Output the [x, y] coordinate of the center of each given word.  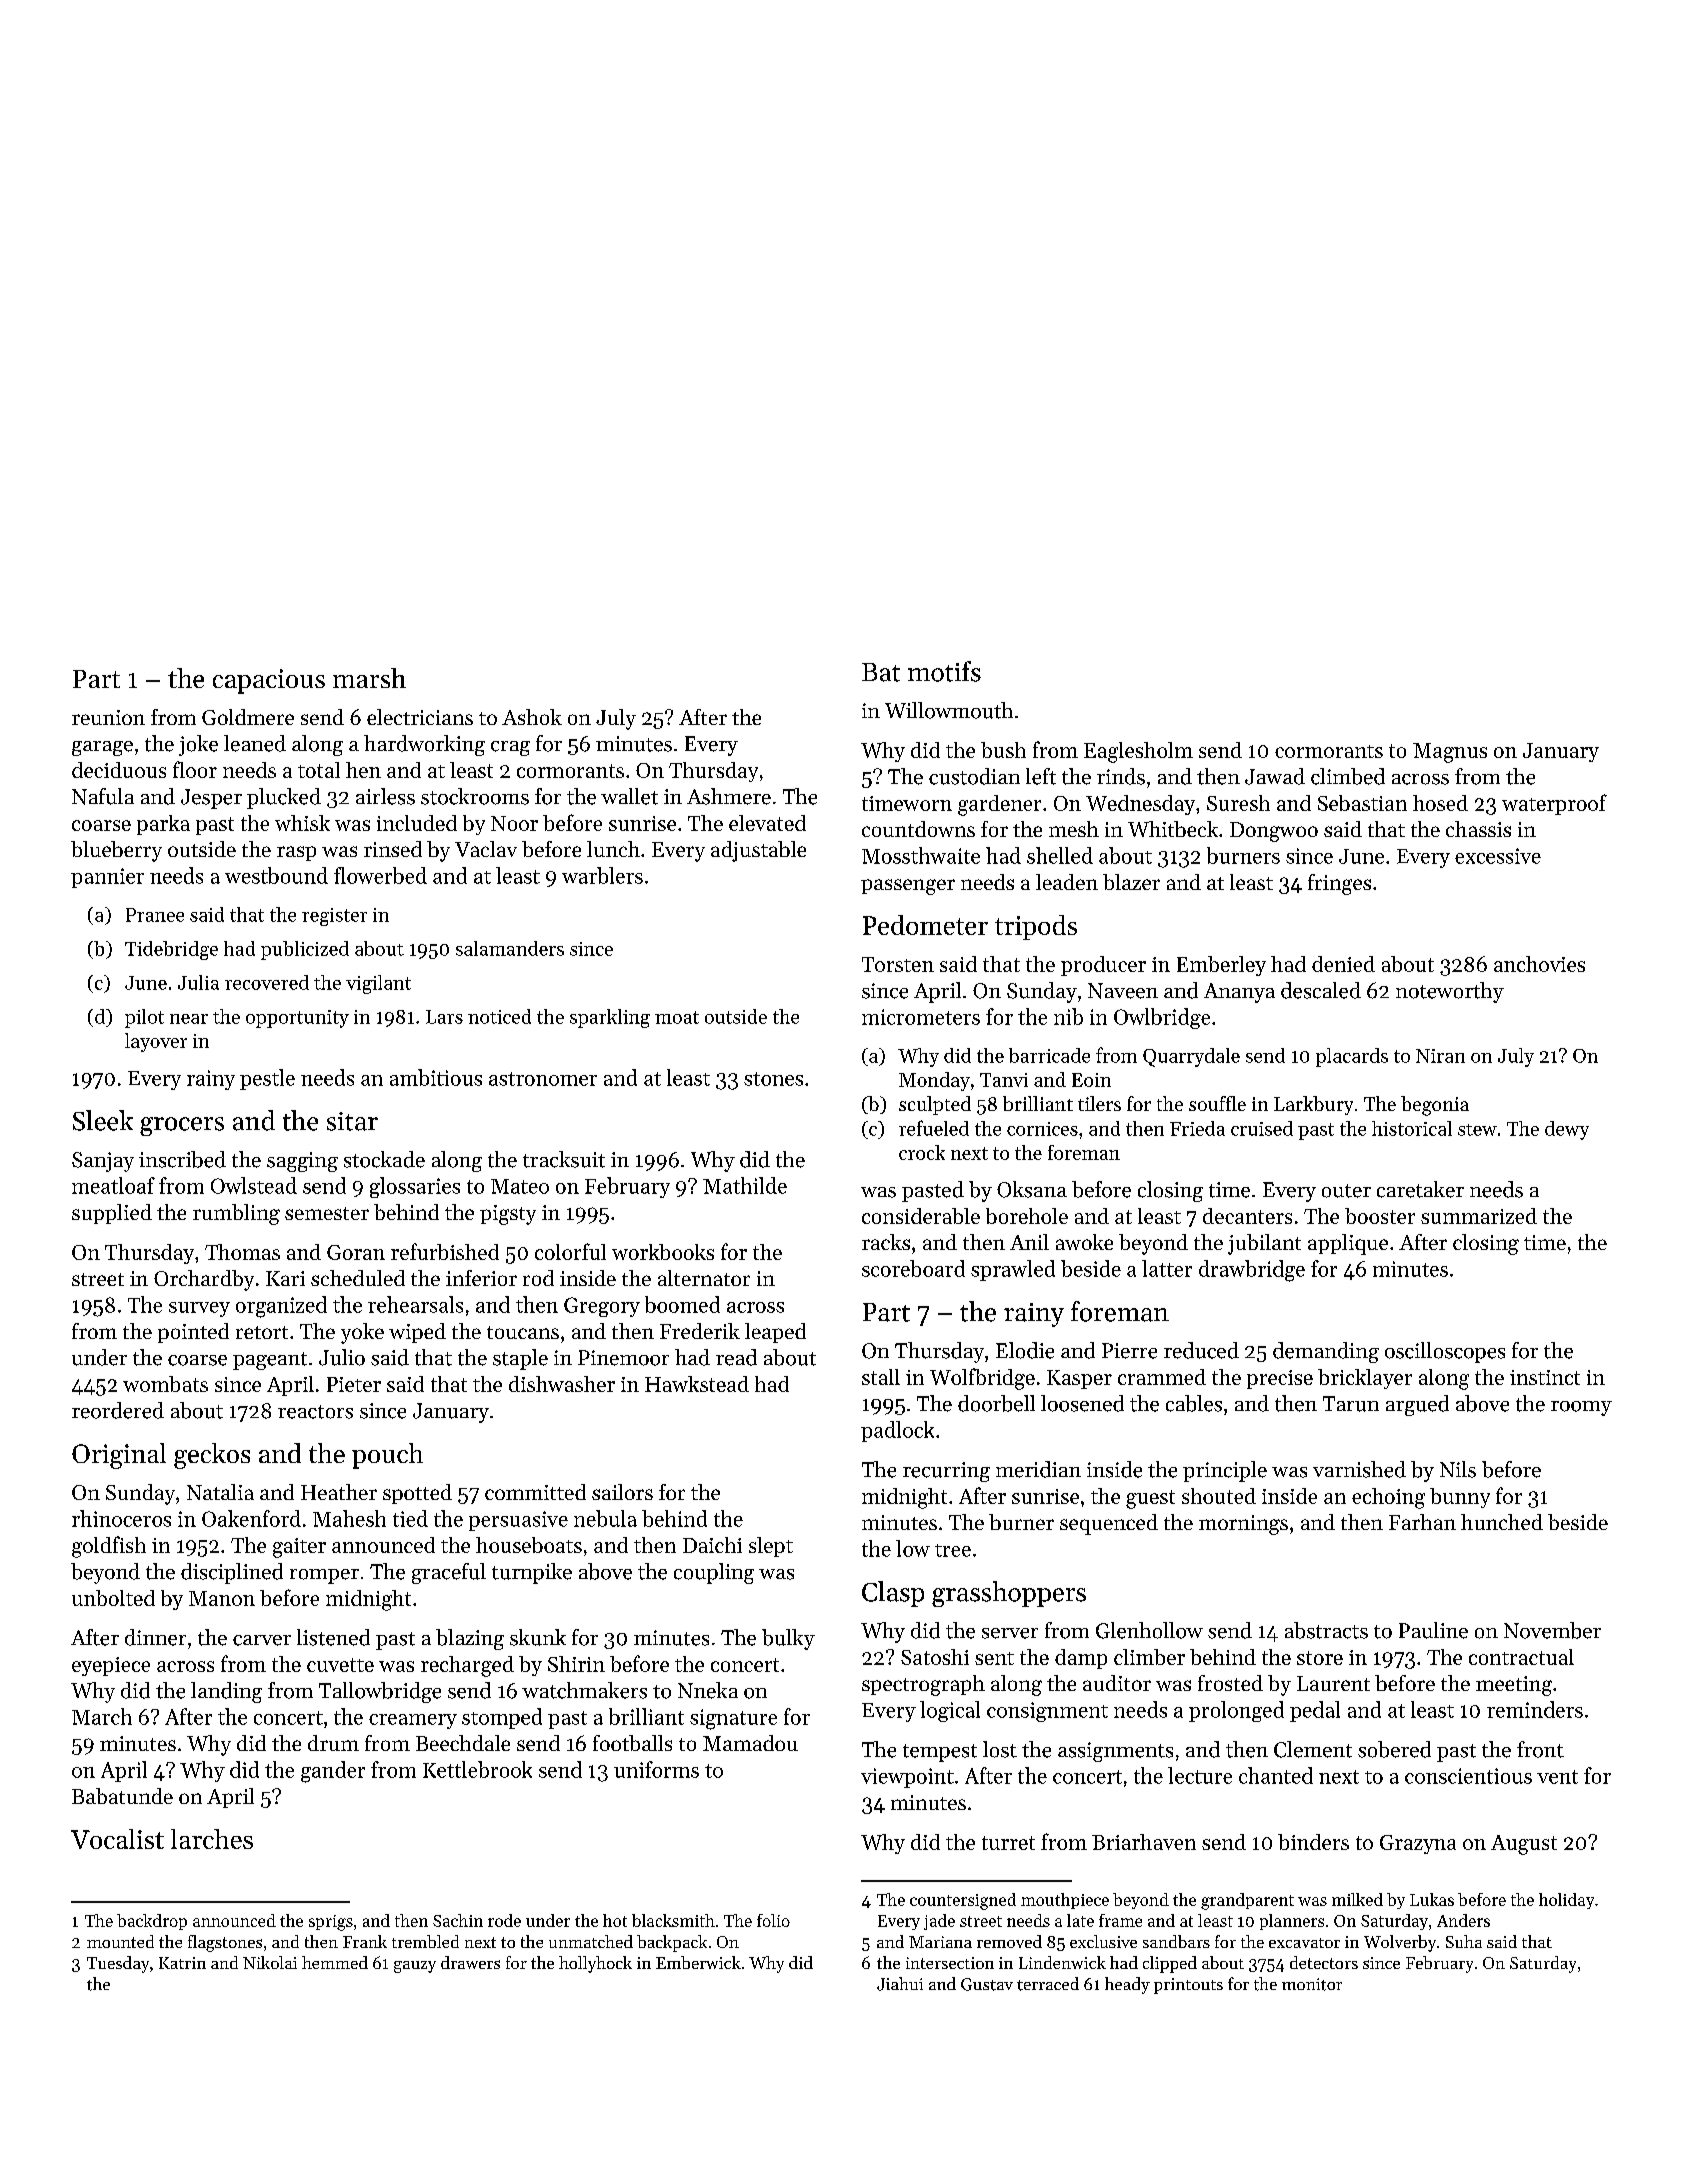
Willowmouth [949, 710]
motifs [944, 671]
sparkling [610, 1018]
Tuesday [118, 1964]
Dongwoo [1274, 832]
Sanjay [103, 1162]
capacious [269, 681]
